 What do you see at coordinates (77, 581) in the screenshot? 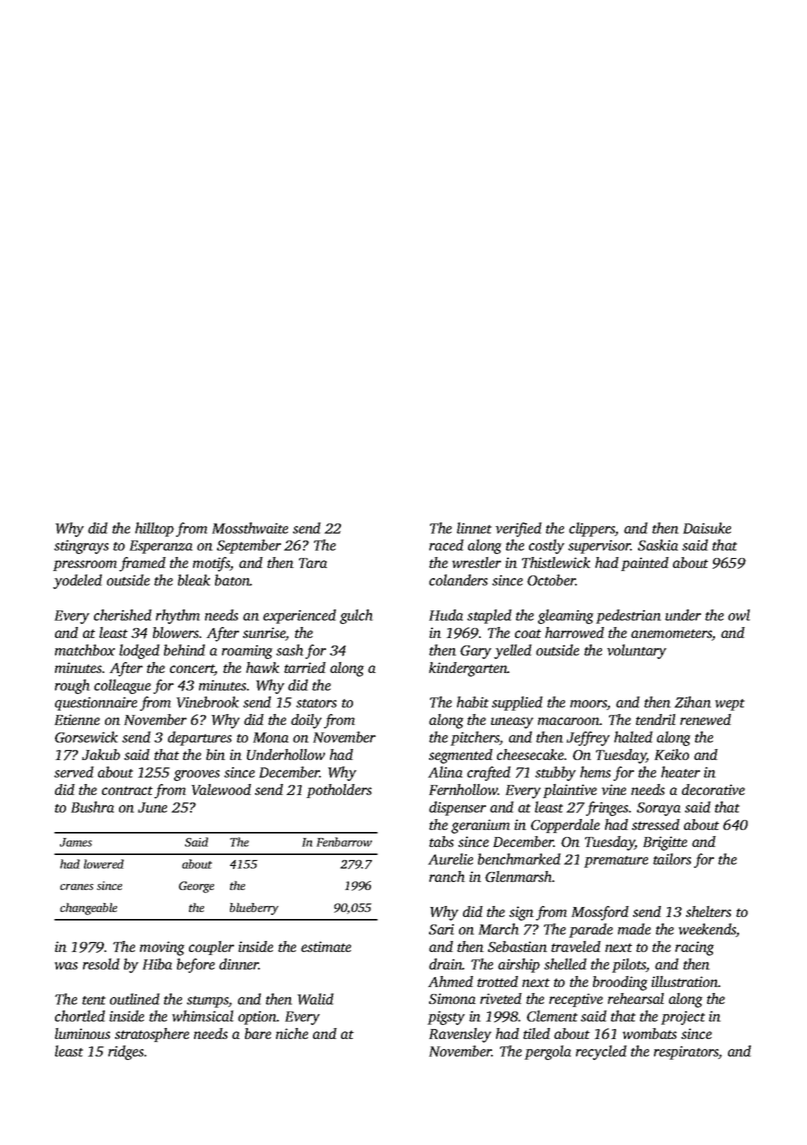
I see `yodeled` at bounding box center [77, 581].
